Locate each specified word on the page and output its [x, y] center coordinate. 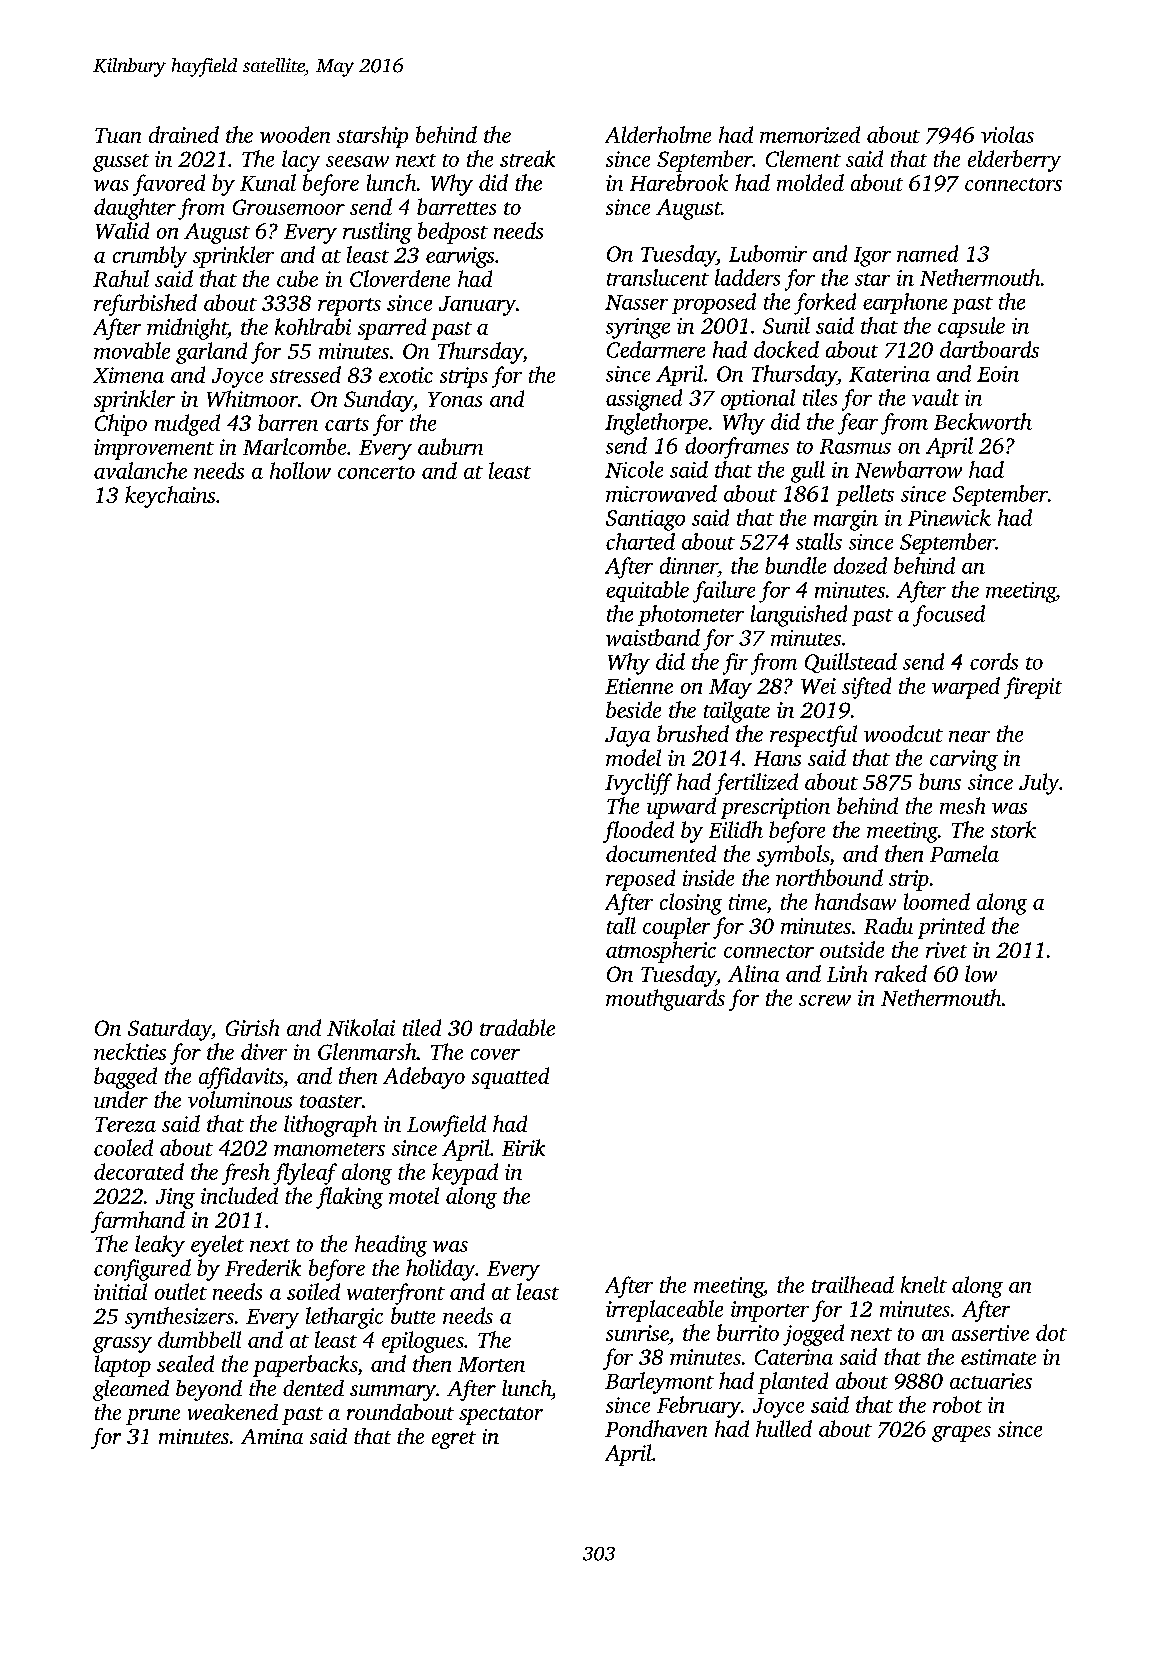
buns [940, 781]
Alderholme [658, 134]
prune [153, 1417]
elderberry [1014, 161]
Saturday [170, 1030]
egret [454, 1440]
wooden [295, 134]
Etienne [639, 686]
